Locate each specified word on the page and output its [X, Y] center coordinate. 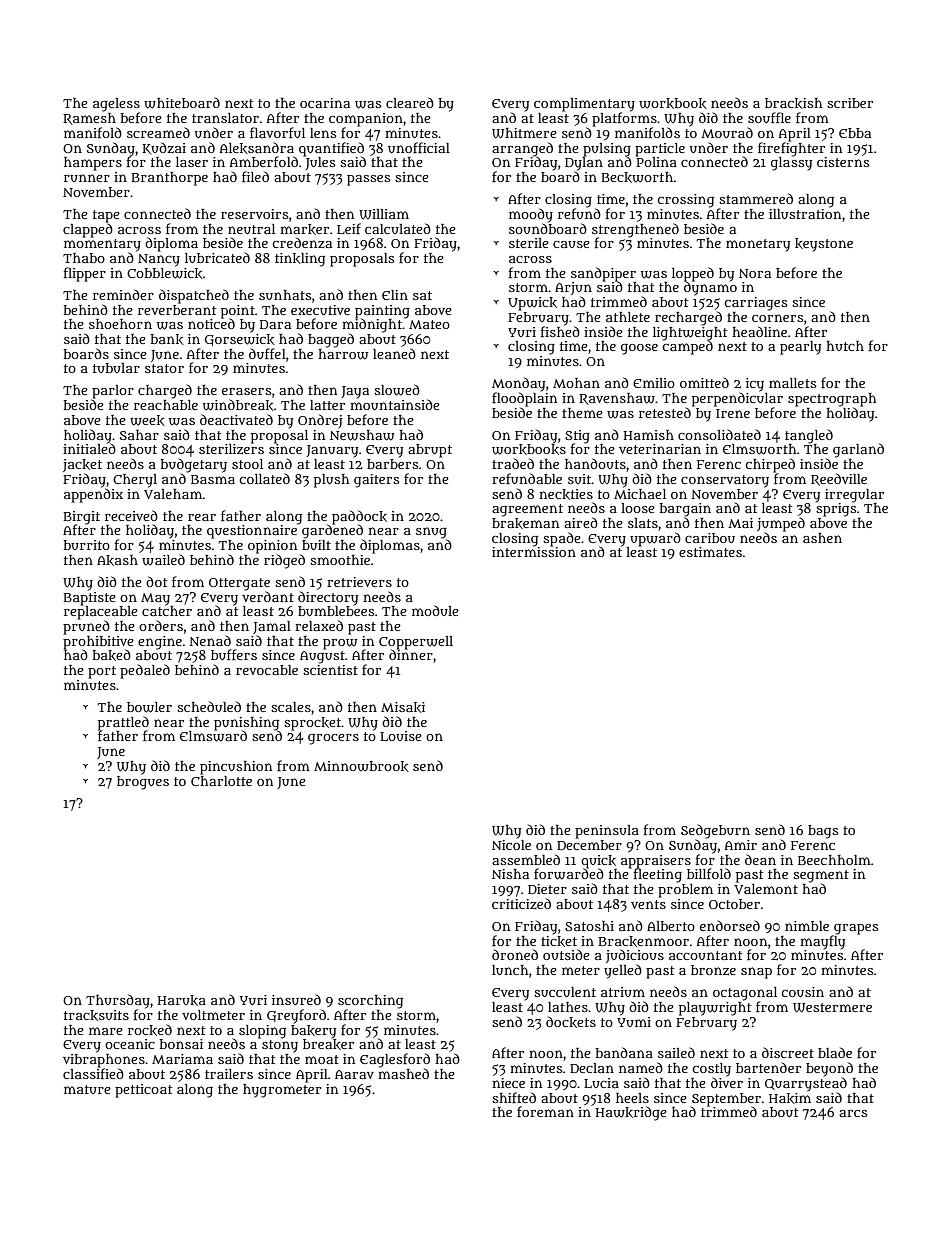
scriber [850, 103]
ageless [116, 105]
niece [508, 1083]
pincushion [236, 768]
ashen [822, 538]
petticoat [144, 1091]
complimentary [584, 105]
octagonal [745, 994]
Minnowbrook [361, 766]
